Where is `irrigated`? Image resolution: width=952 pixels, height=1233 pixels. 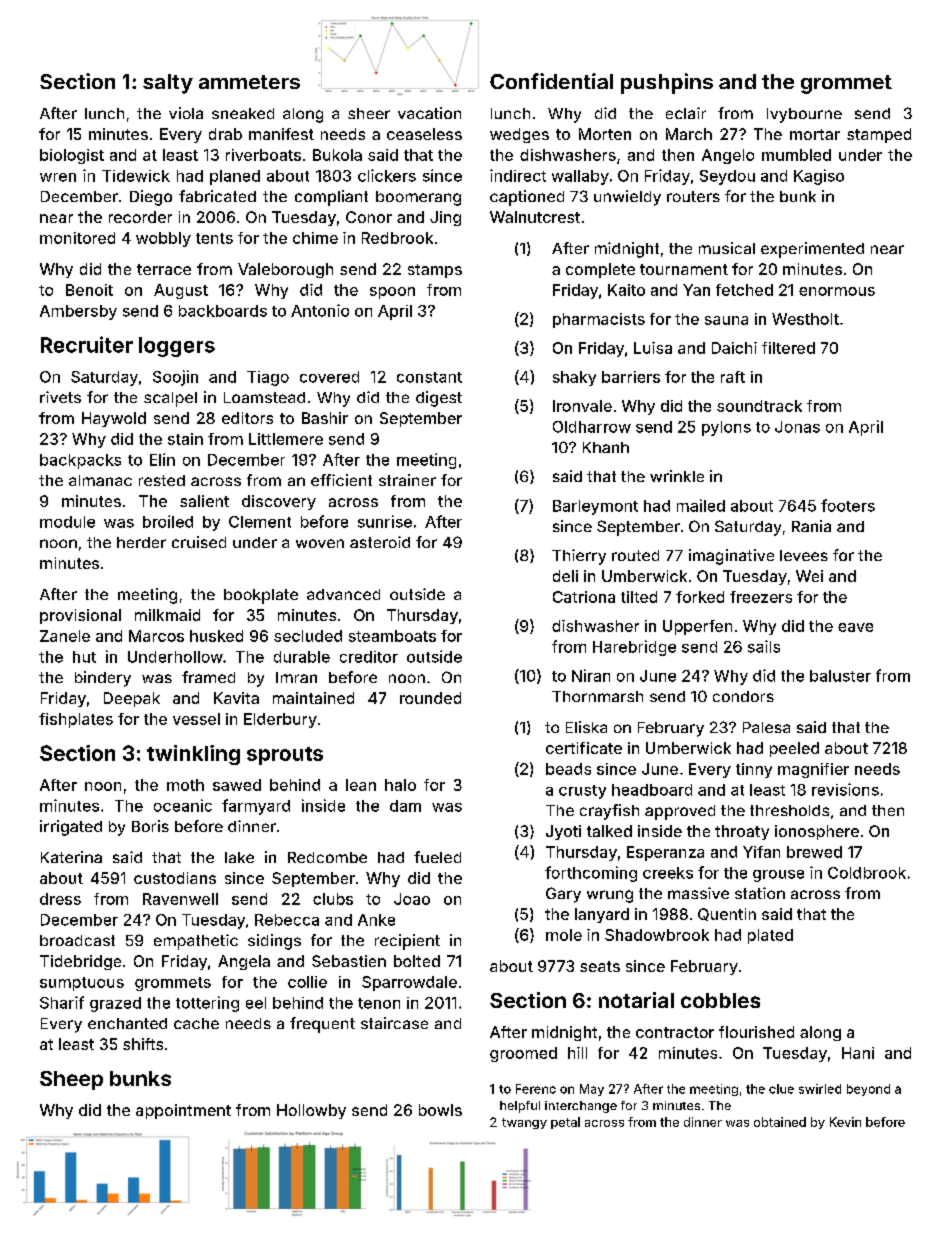
irrigated is located at coordinates (71, 828).
